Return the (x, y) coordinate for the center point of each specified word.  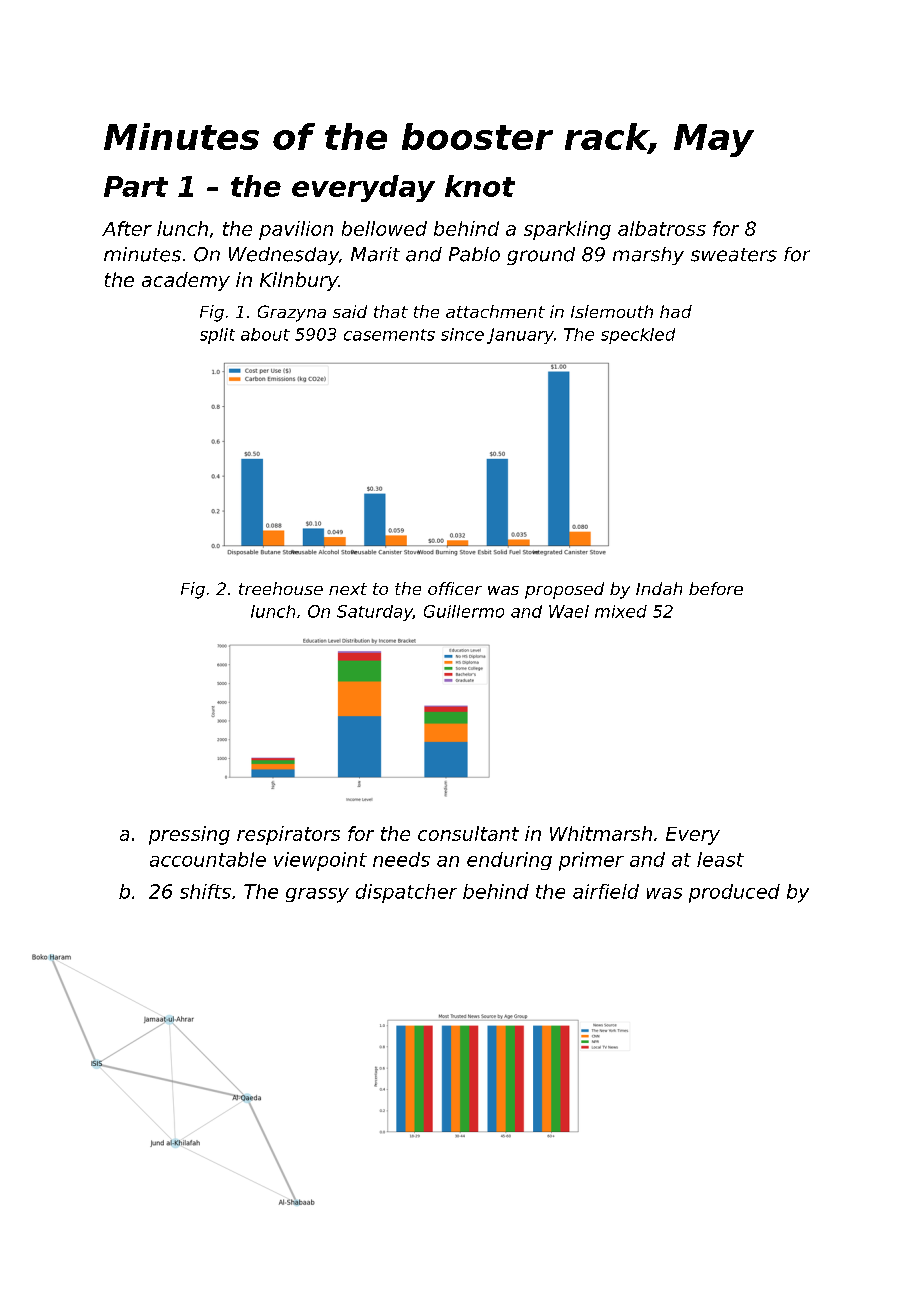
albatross (662, 228)
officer (455, 588)
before (716, 588)
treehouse (281, 588)
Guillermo (464, 611)
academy (186, 281)
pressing (189, 835)
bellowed (384, 228)
